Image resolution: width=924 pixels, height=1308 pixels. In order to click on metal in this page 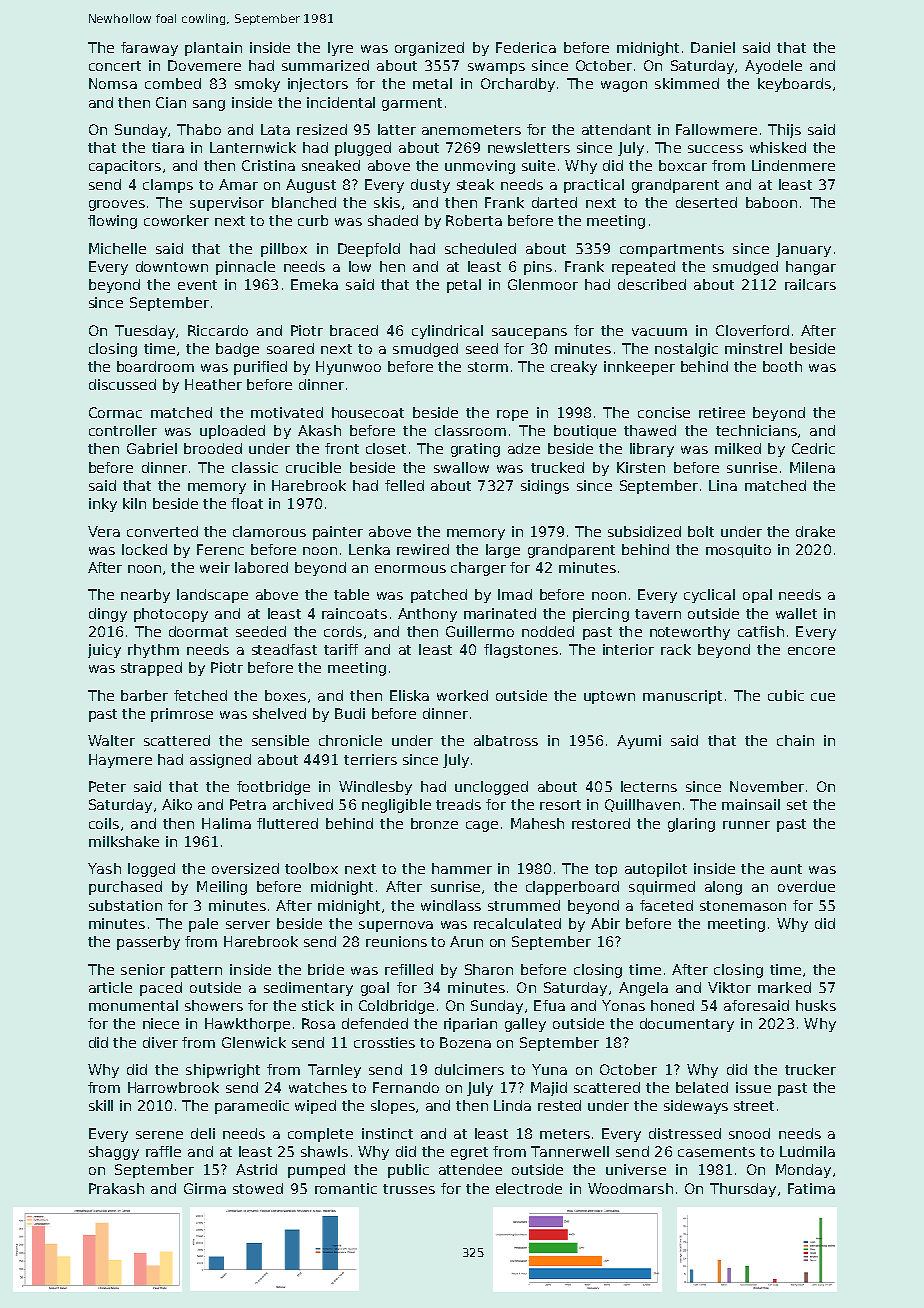, I will do `click(432, 83)`.
